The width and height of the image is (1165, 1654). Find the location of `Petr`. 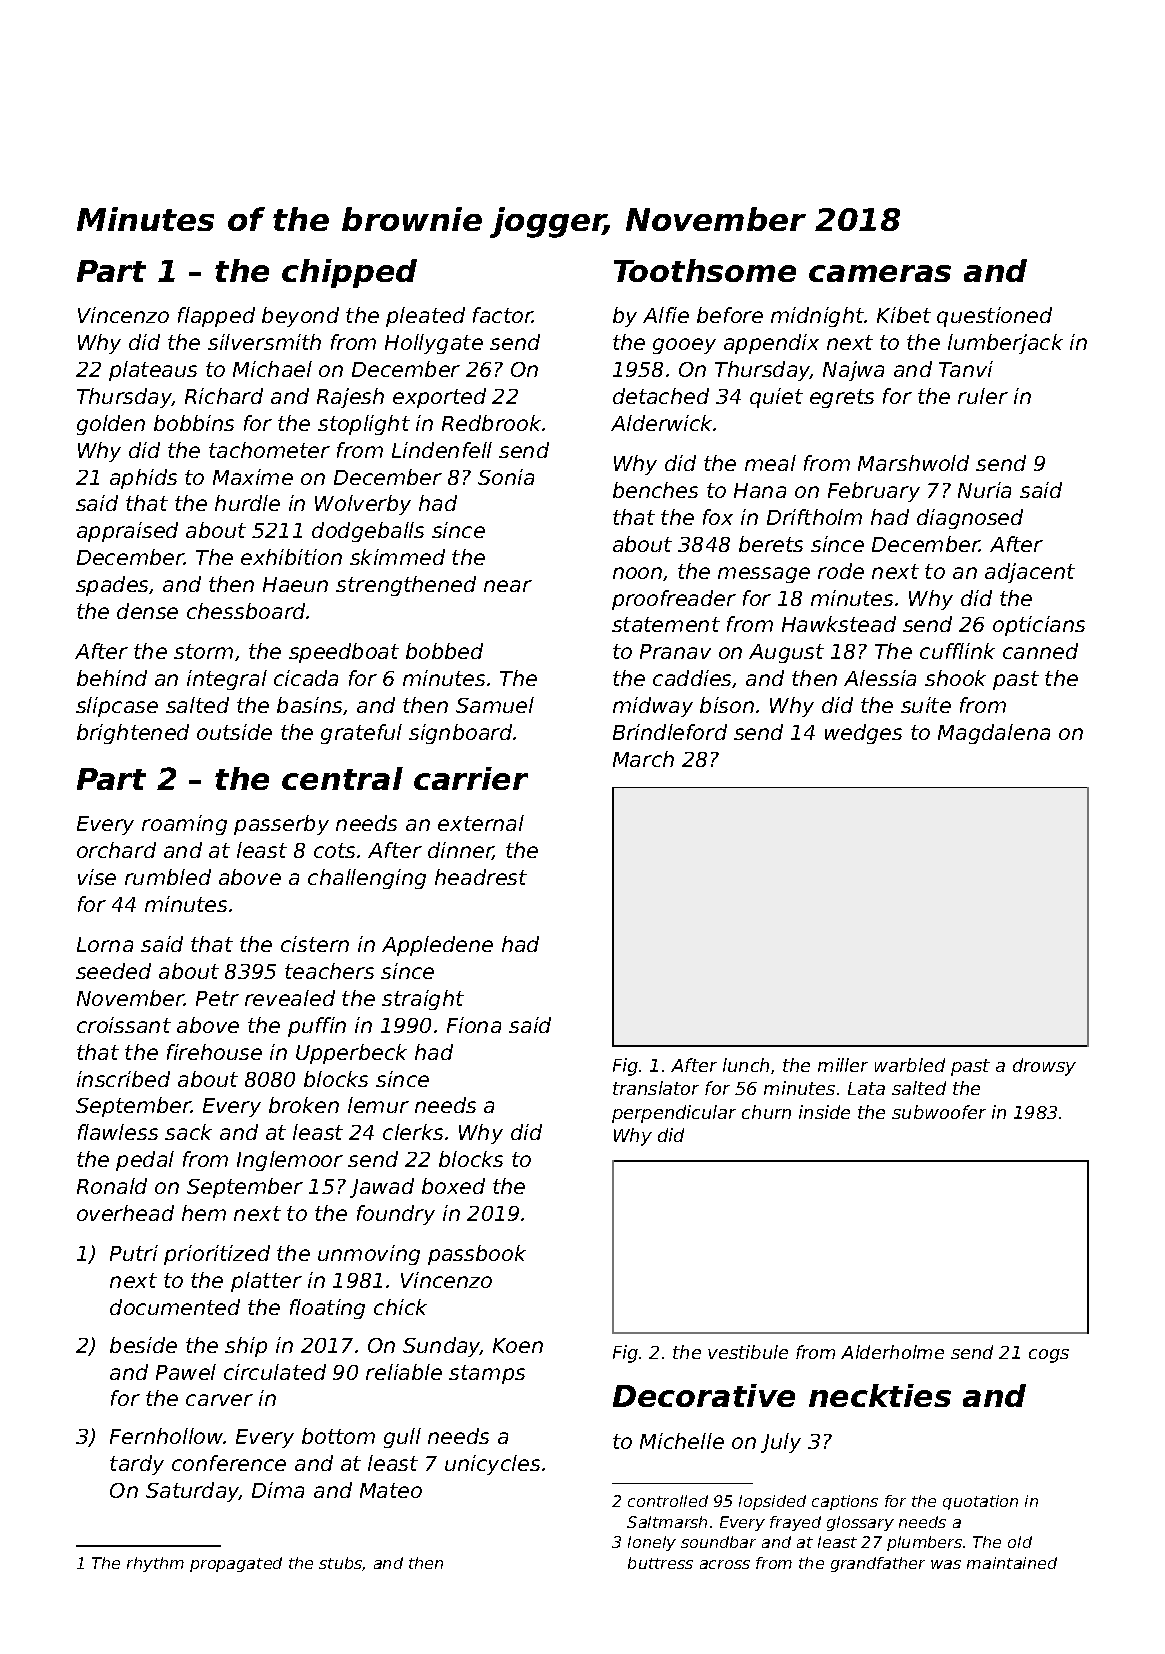

Petr is located at coordinates (217, 998).
